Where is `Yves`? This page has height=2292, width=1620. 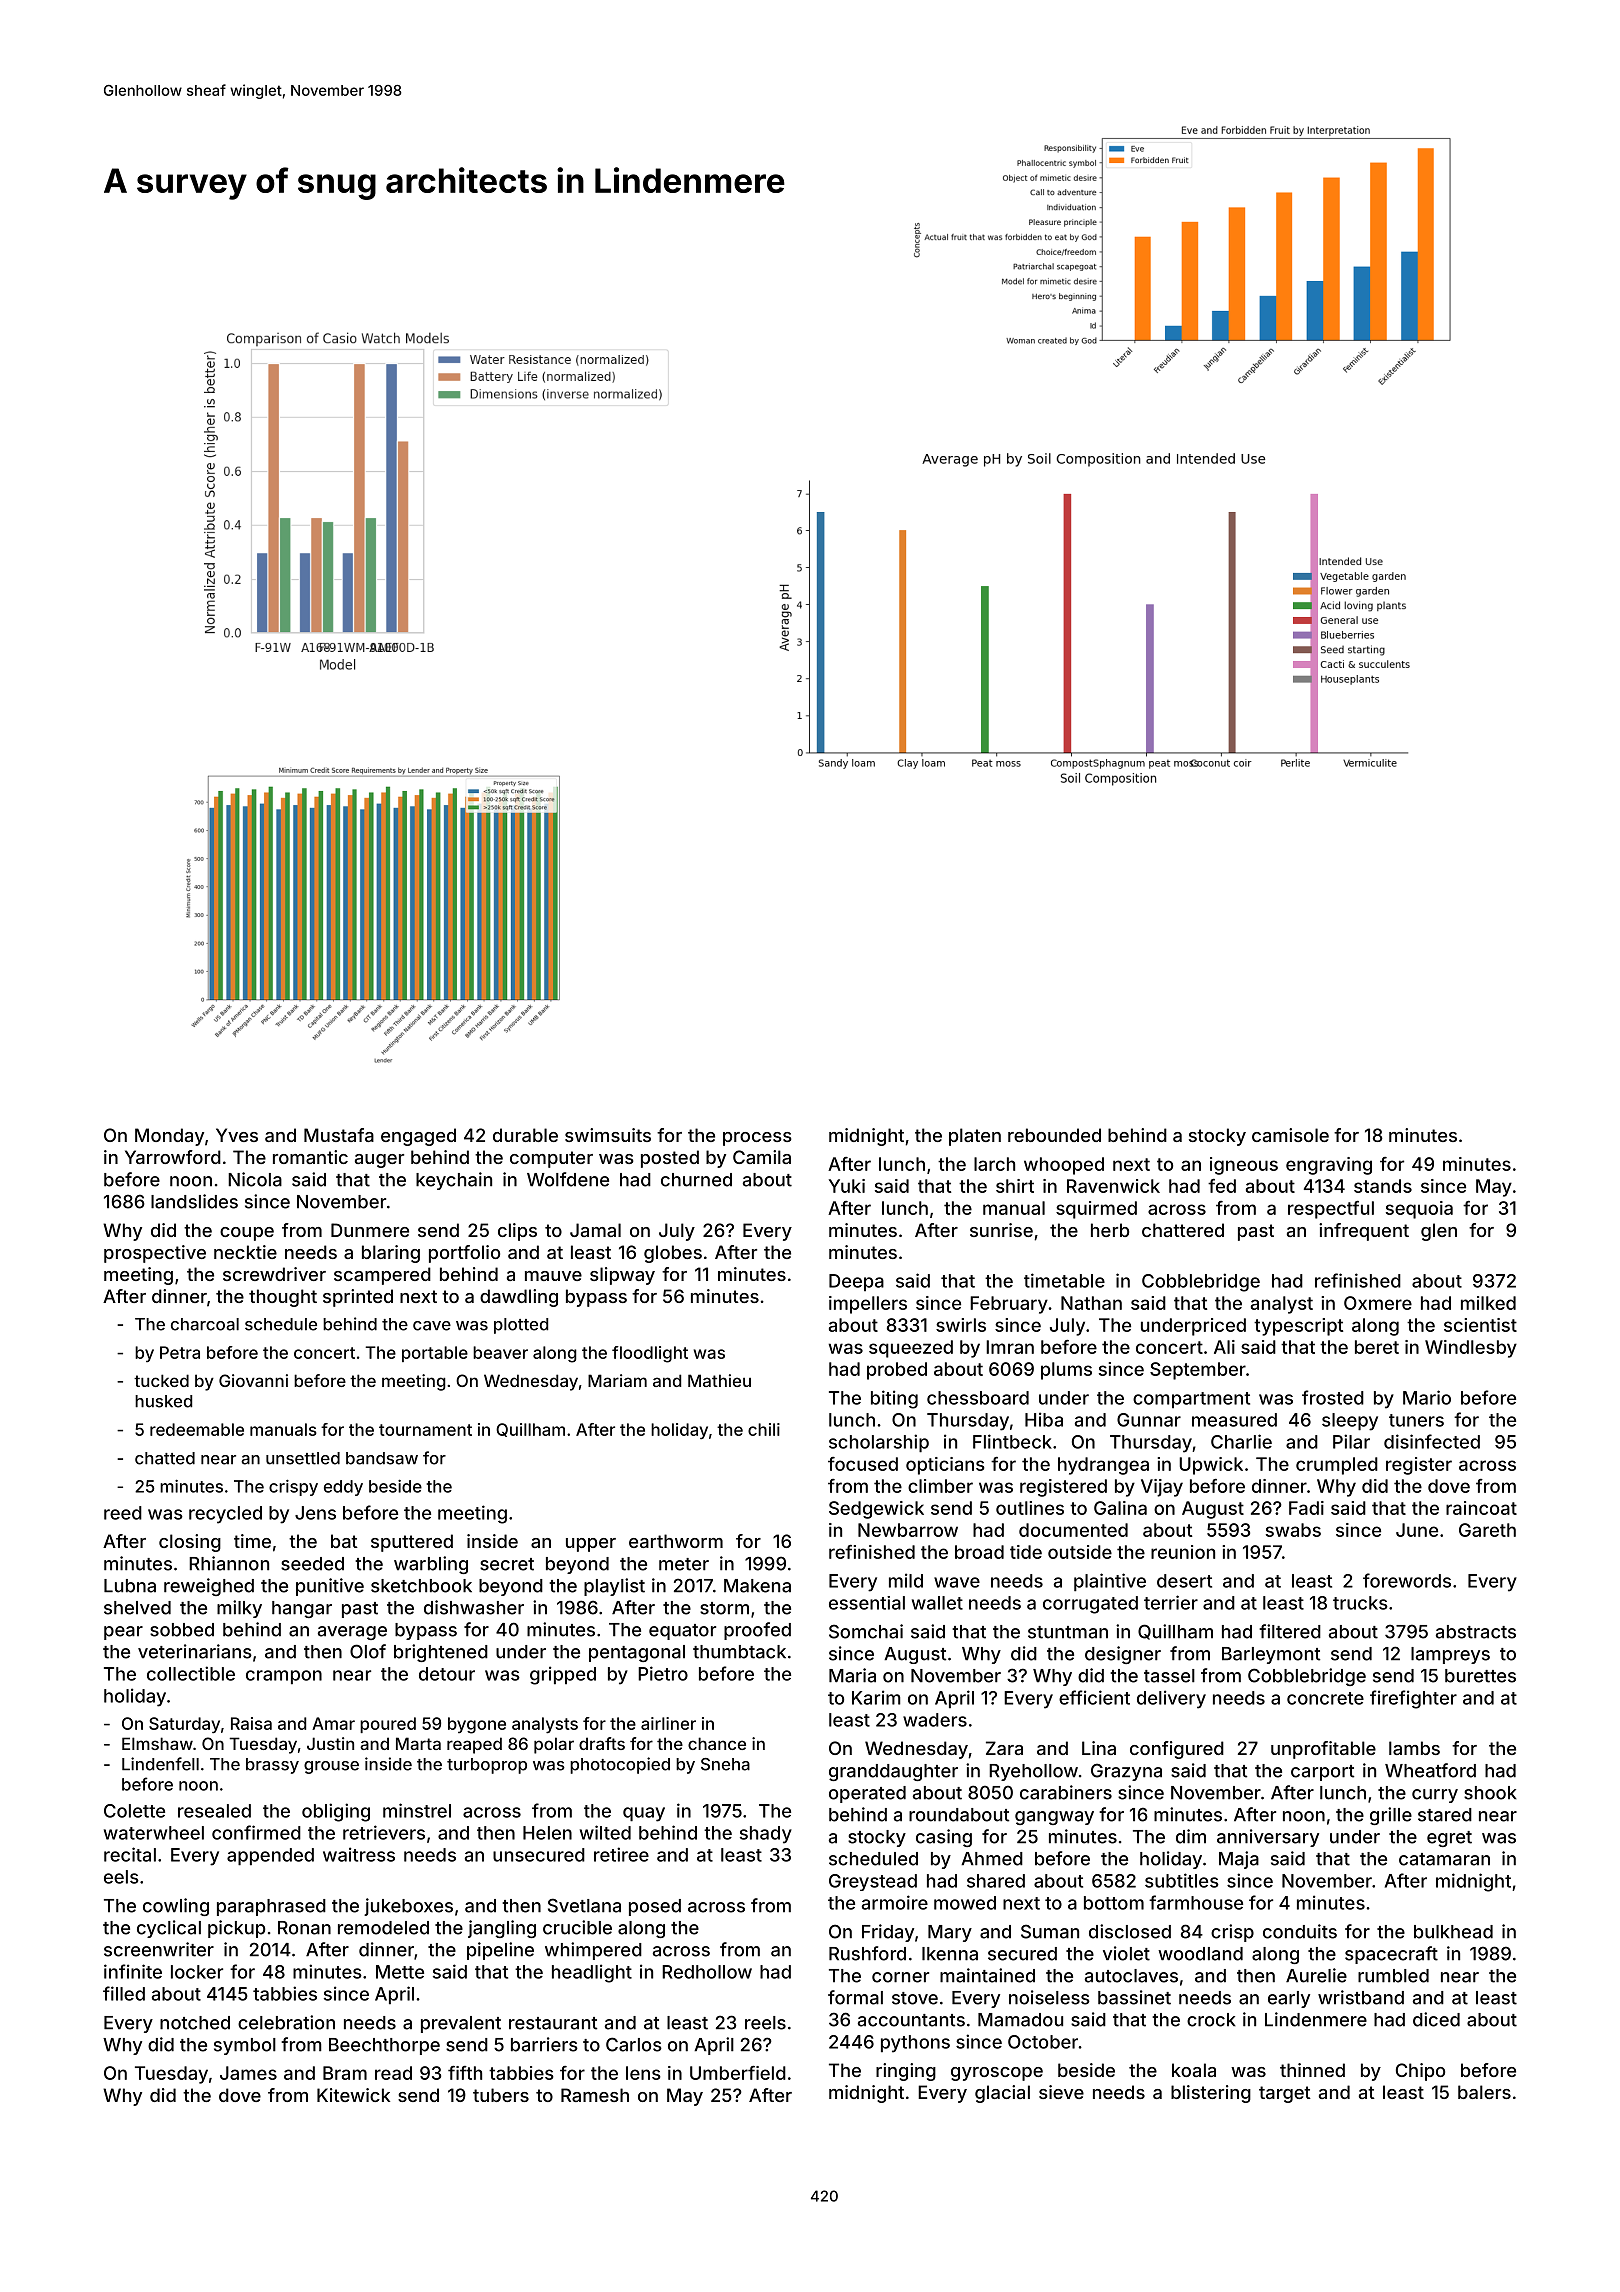
Yves is located at coordinates (237, 1135).
